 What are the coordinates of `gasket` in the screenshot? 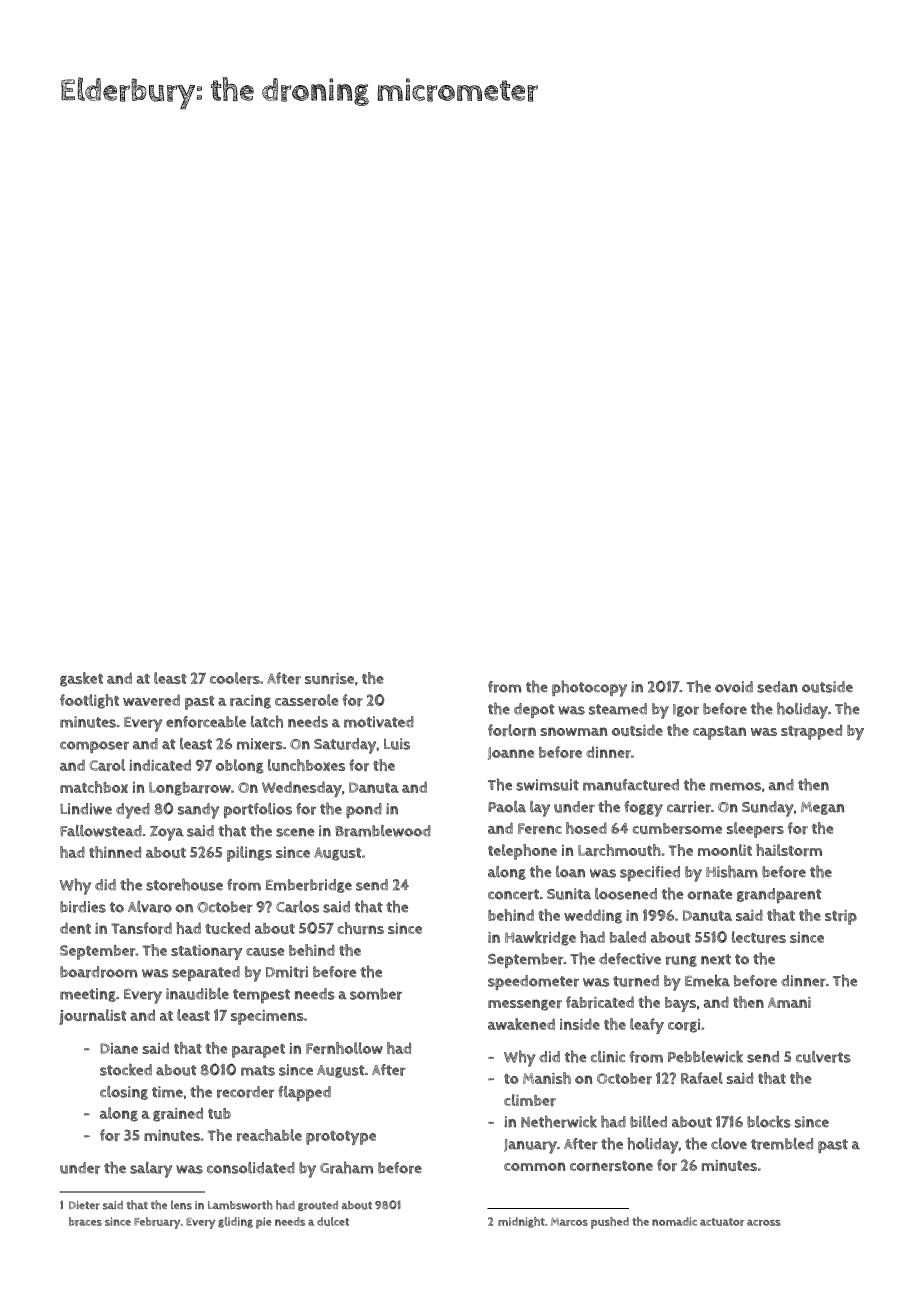 It's located at (81, 679).
